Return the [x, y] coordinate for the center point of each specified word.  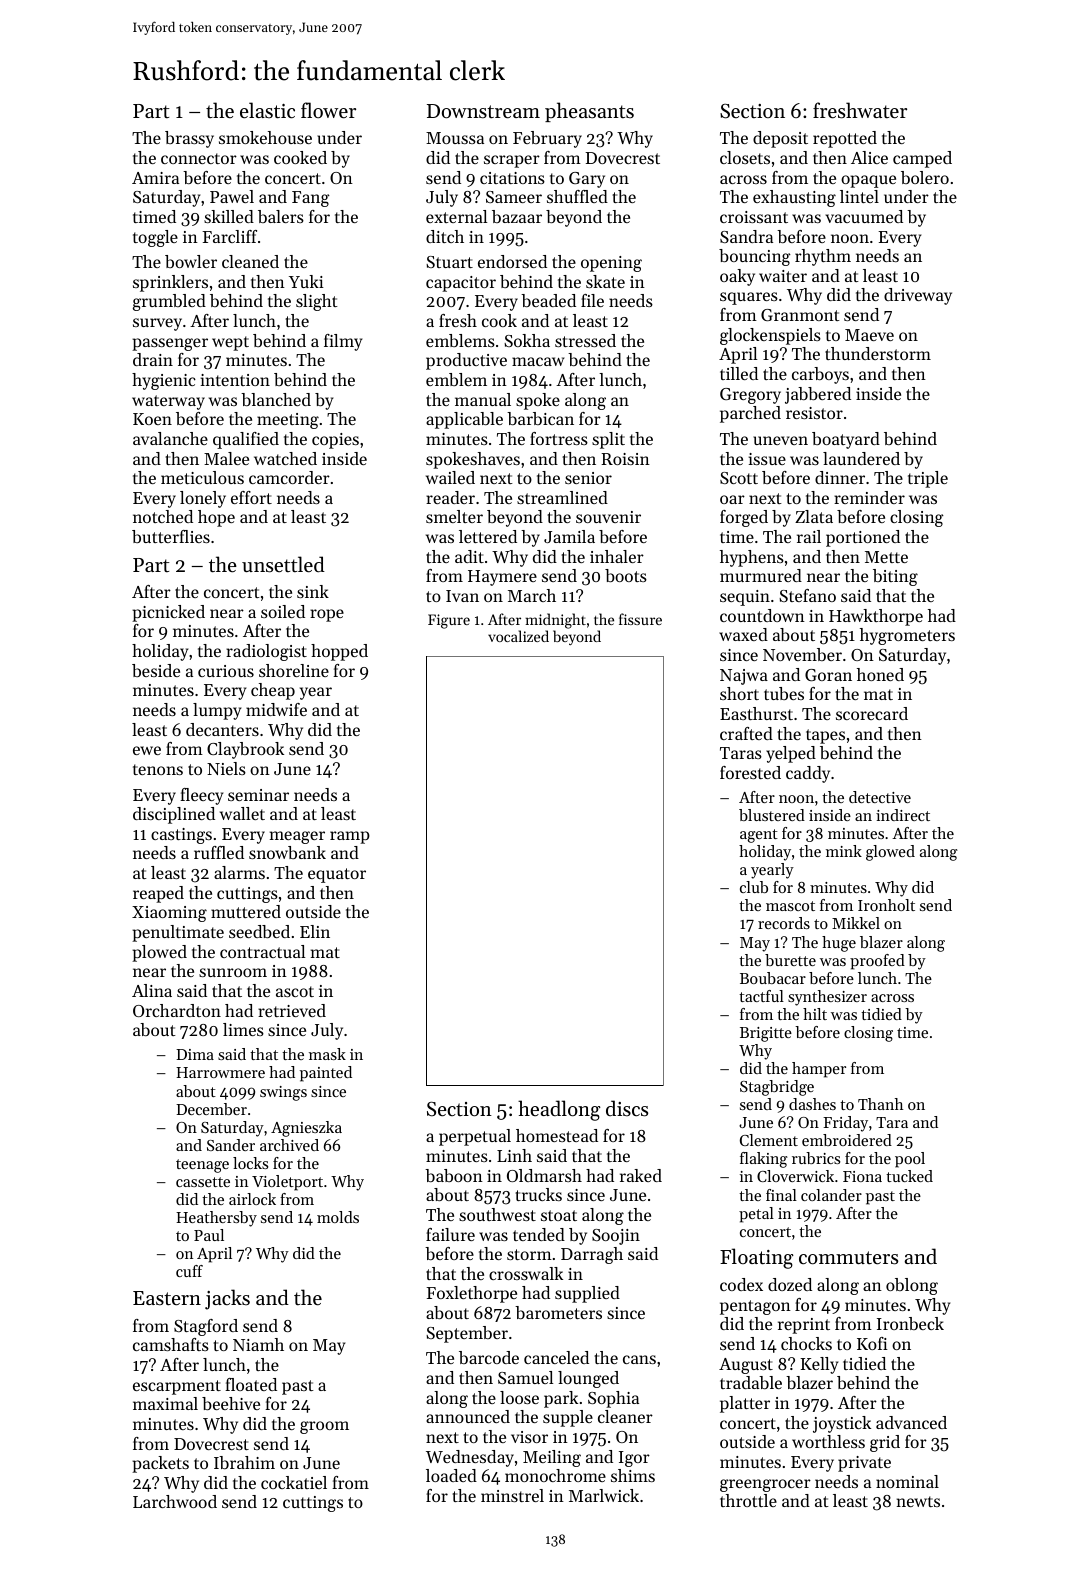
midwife [276, 709]
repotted [845, 139]
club [754, 887]
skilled [229, 216]
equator [337, 875]
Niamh [258, 1344]
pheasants [589, 112]
